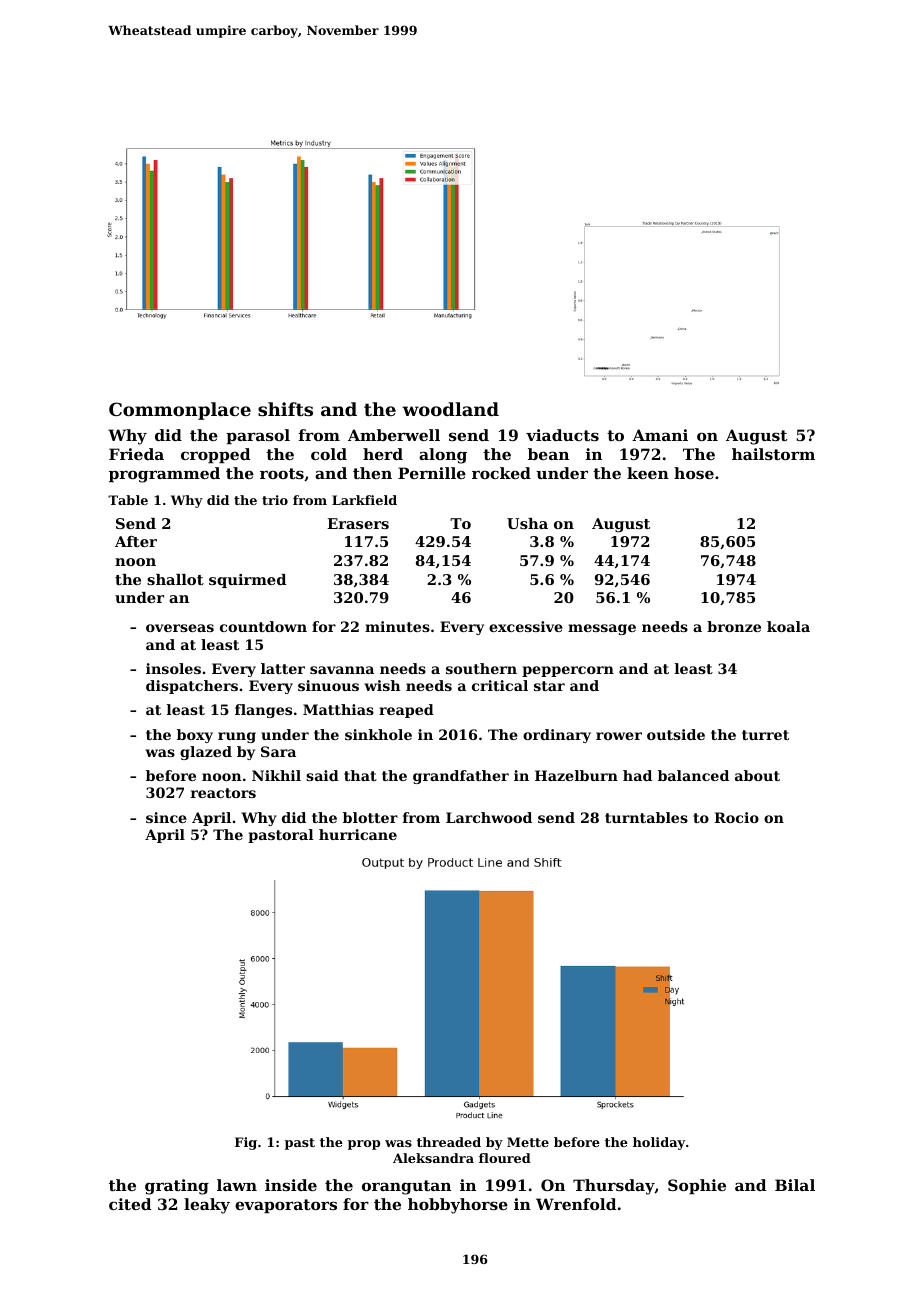 The height and width of the screenshot is (1308, 924). What do you see at coordinates (659, 1143) in the screenshot?
I see `holiday` at bounding box center [659, 1143].
